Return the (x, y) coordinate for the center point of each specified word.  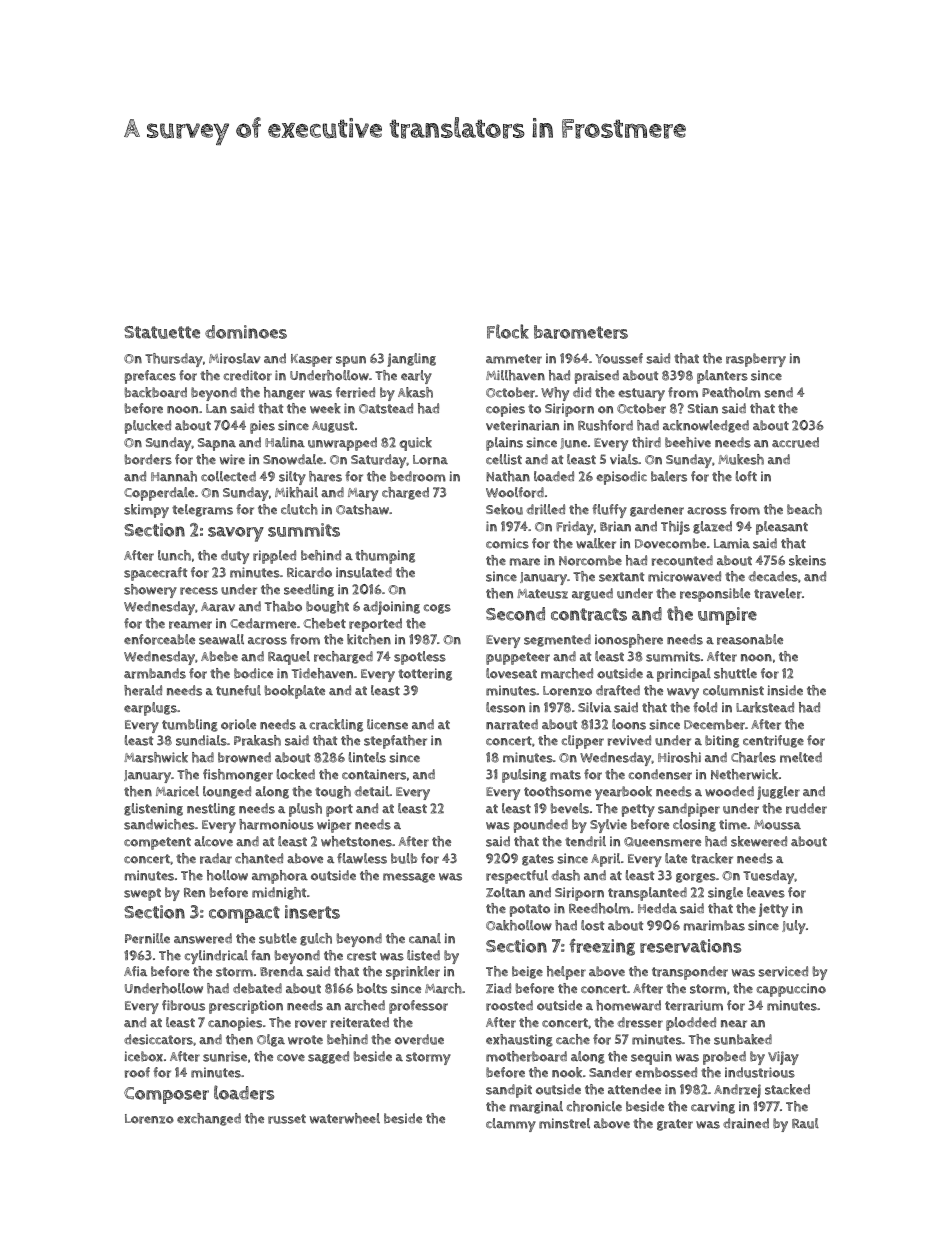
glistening (153, 809)
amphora (280, 877)
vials (624, 459)
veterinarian (522, 425)
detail (371, 791)
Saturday (379, 461)
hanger (284, 393)
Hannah (174, 476)
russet (287, 1119)
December (714, 724)
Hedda (657, 908)
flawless (362, 858)
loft (746, 476)
